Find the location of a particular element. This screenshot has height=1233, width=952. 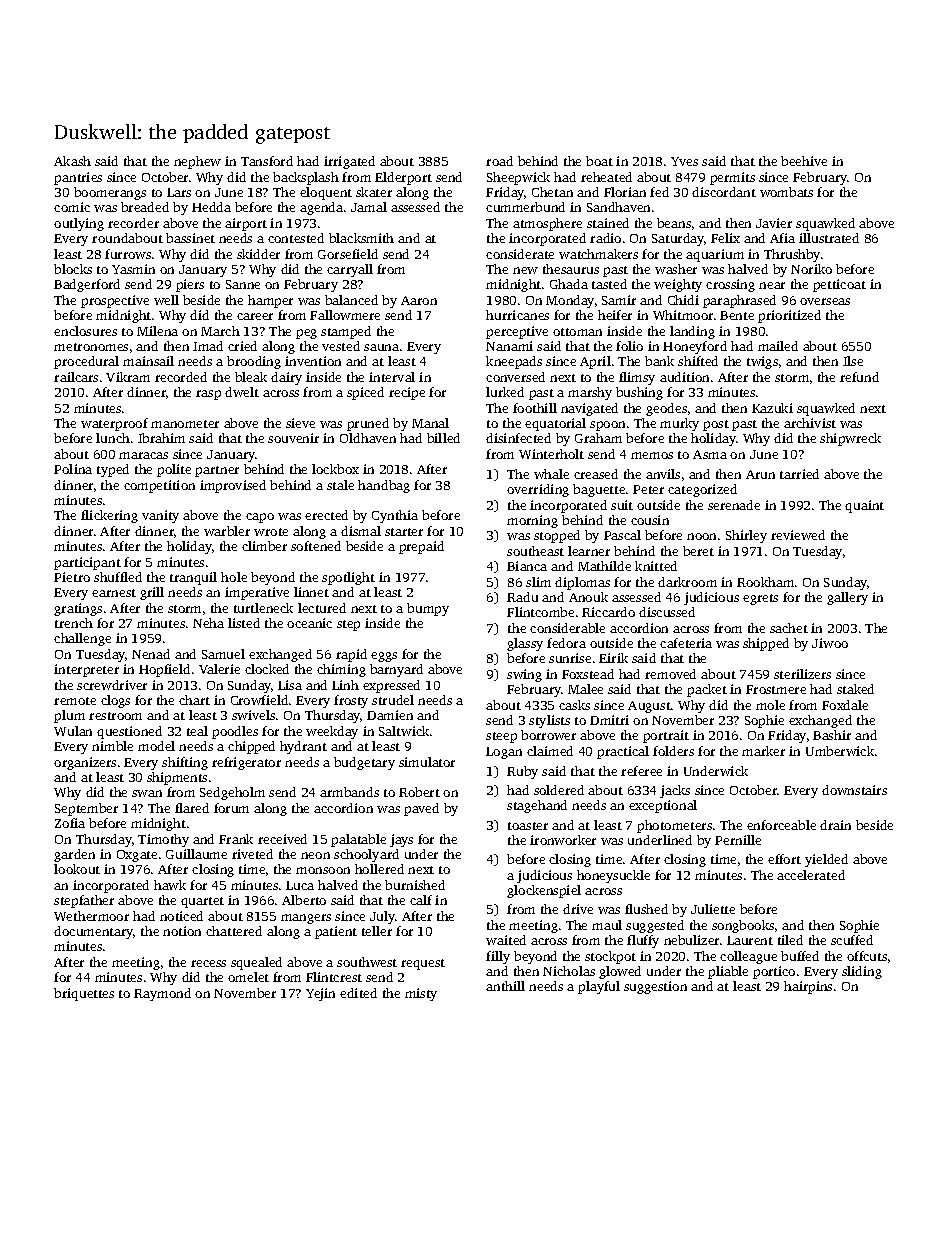

morning is located at coordinates (532, 521).
